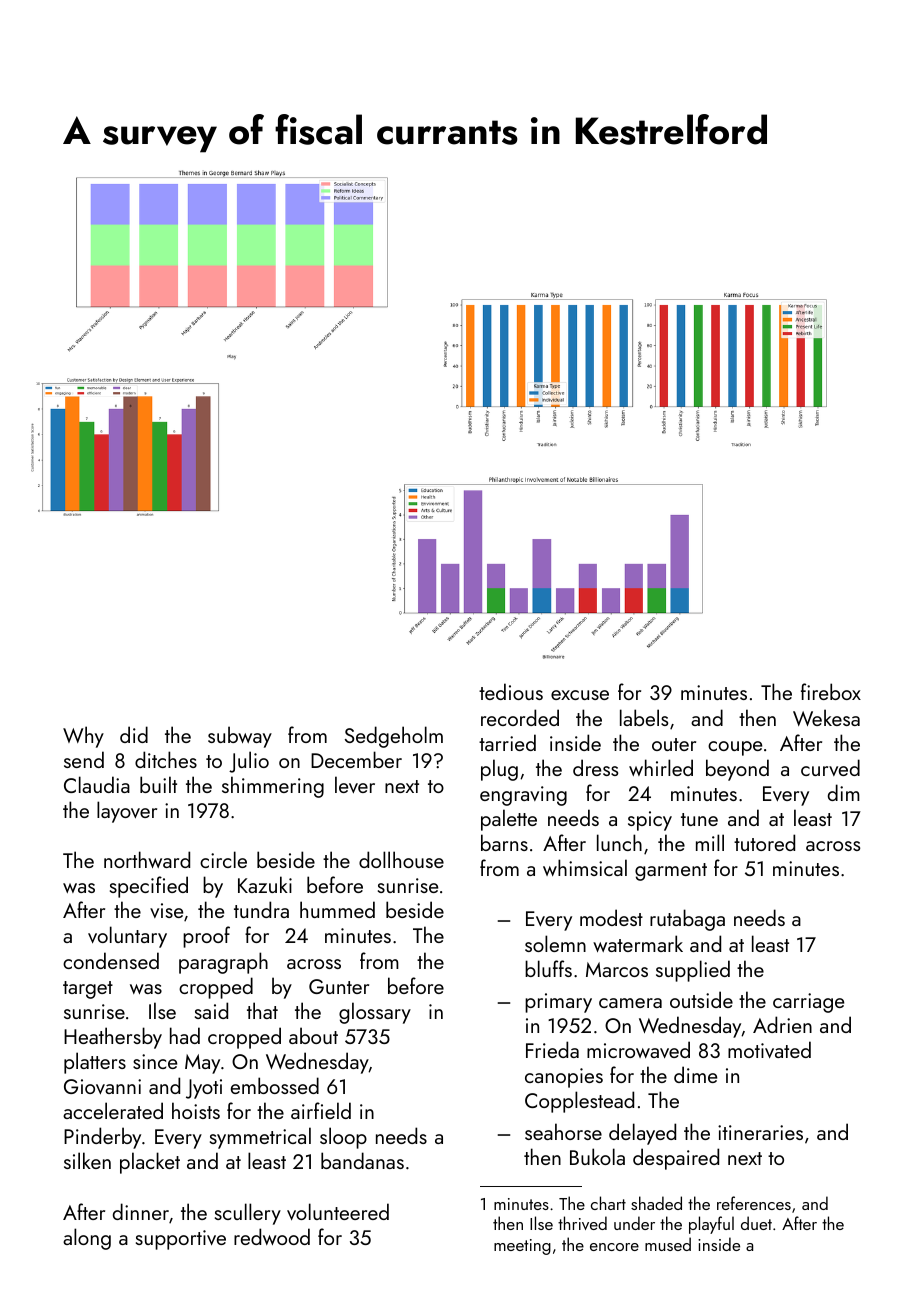  Describe the element at coordinates (111, 960) in the screenshot. I see `condensed` at that location.
